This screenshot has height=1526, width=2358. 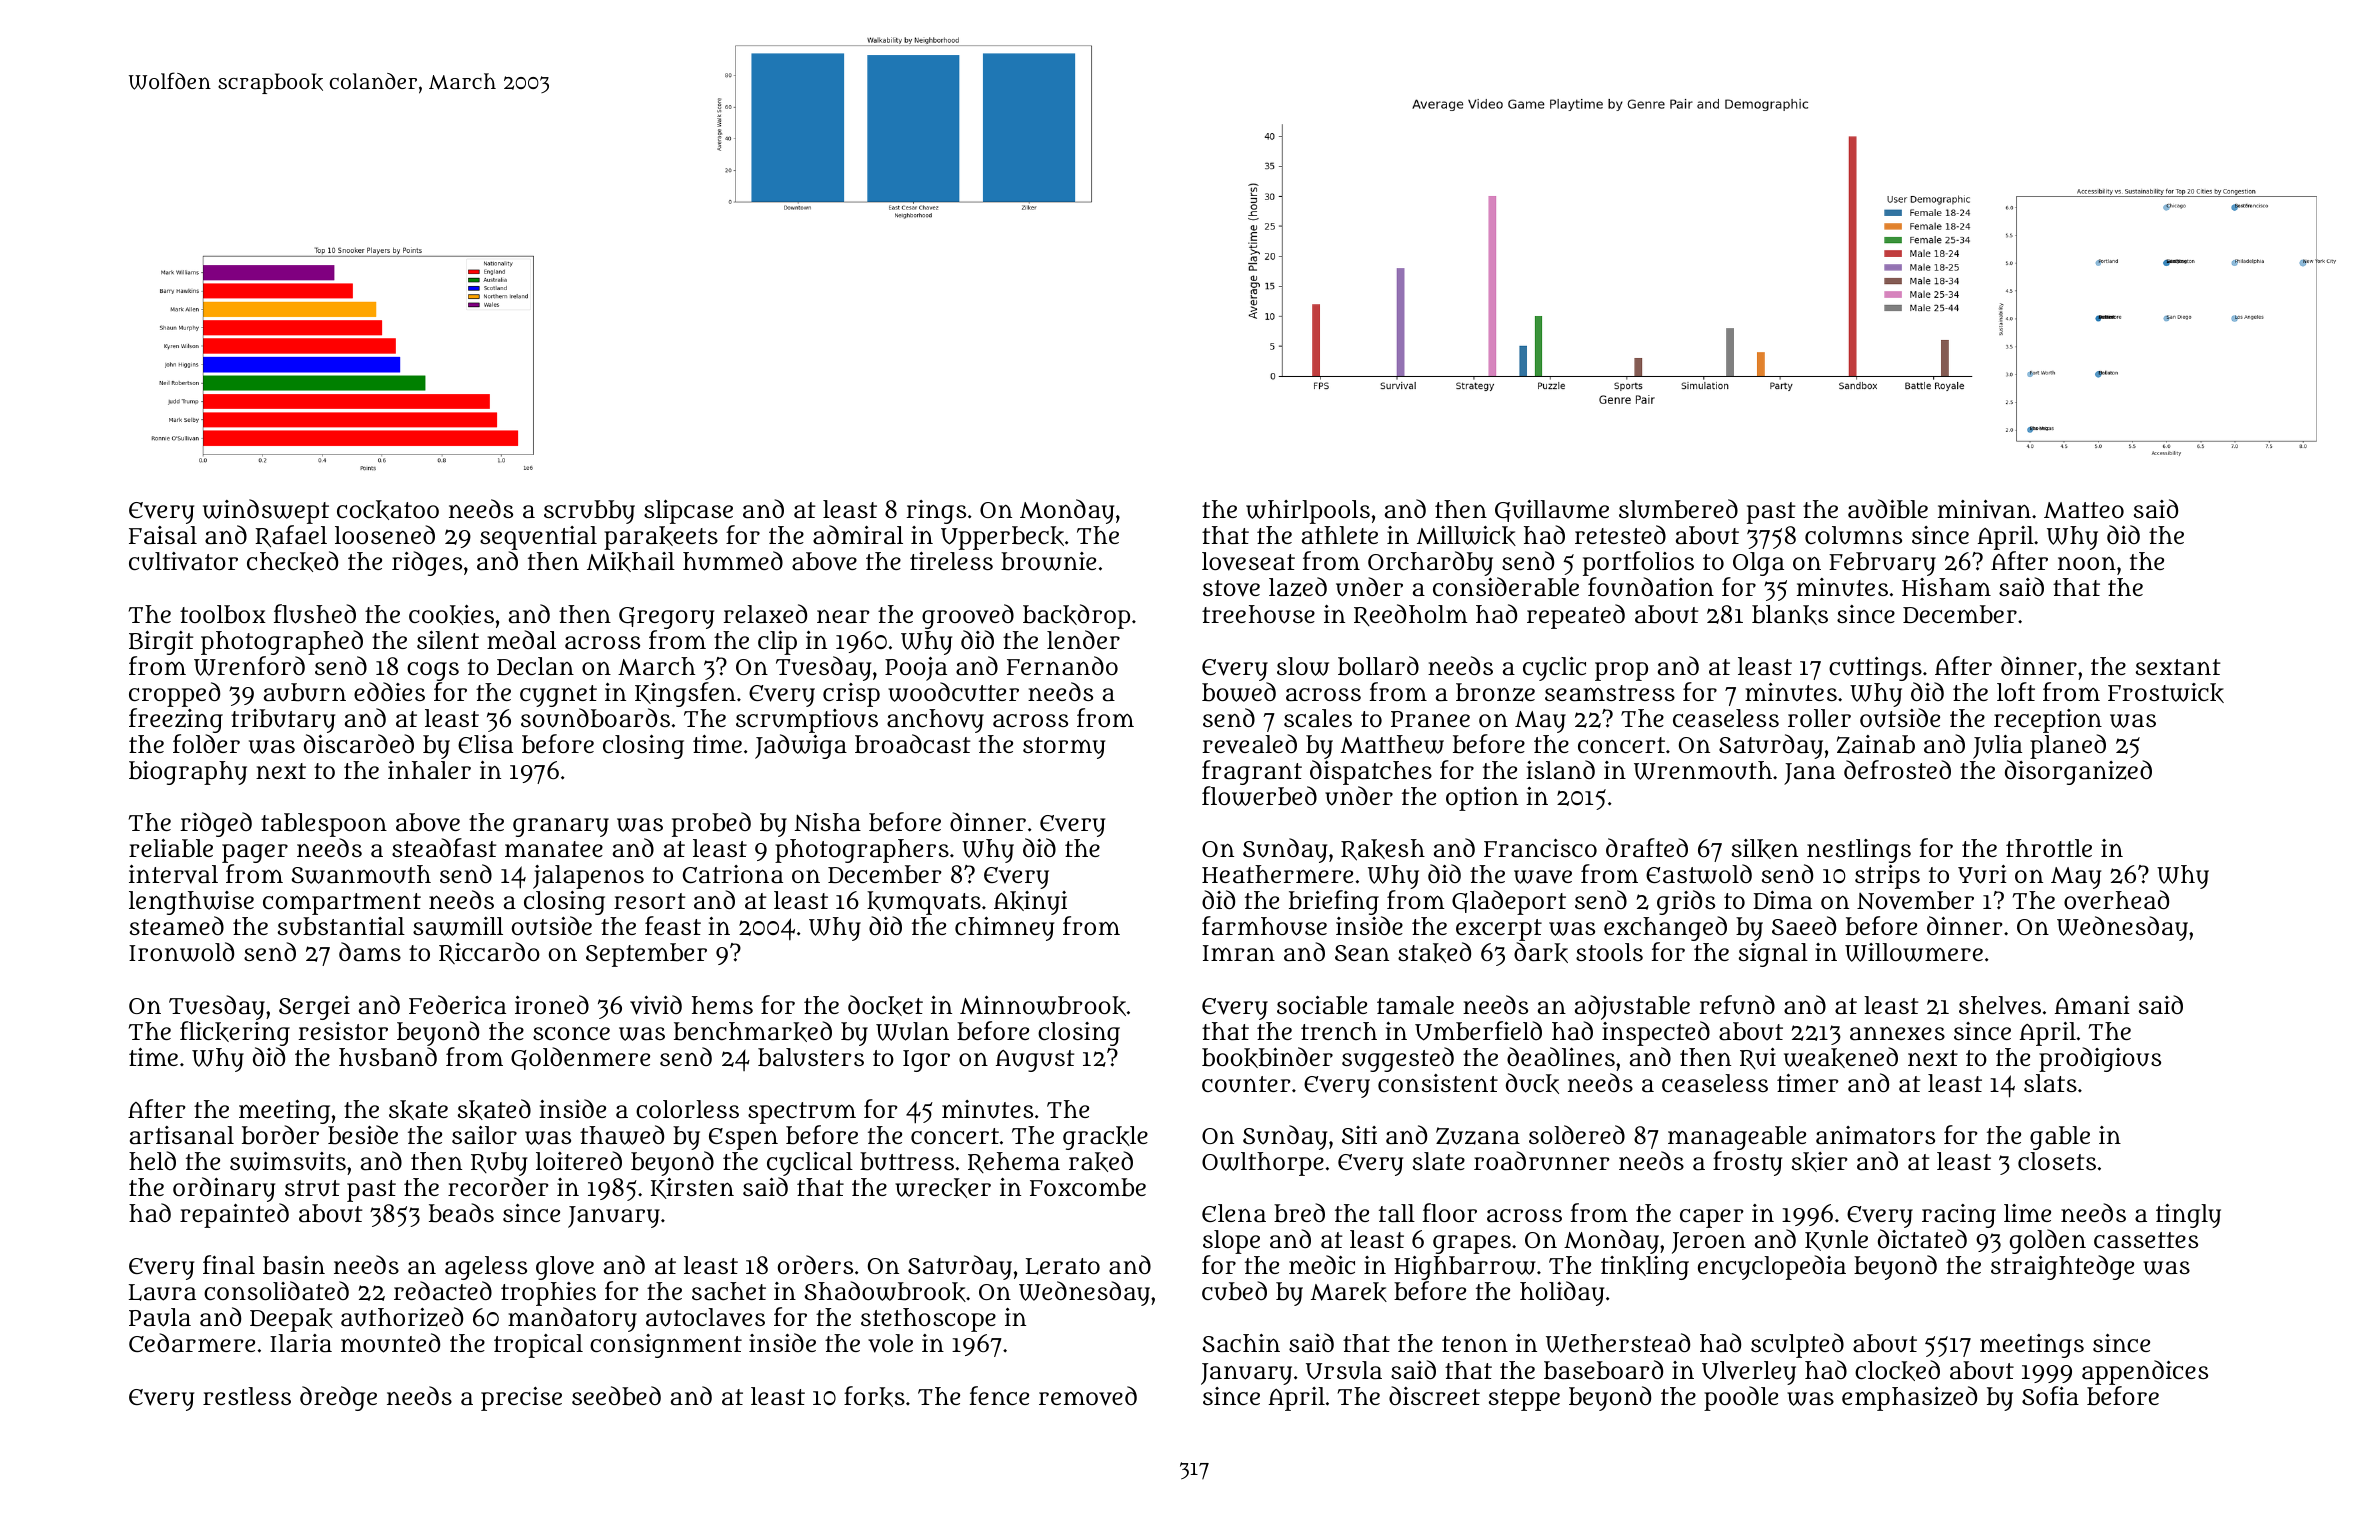 What do you see at coordinates (1259, 796) in the screenshot?
I see `flowerbed` at bounding box center [1259, 796].
